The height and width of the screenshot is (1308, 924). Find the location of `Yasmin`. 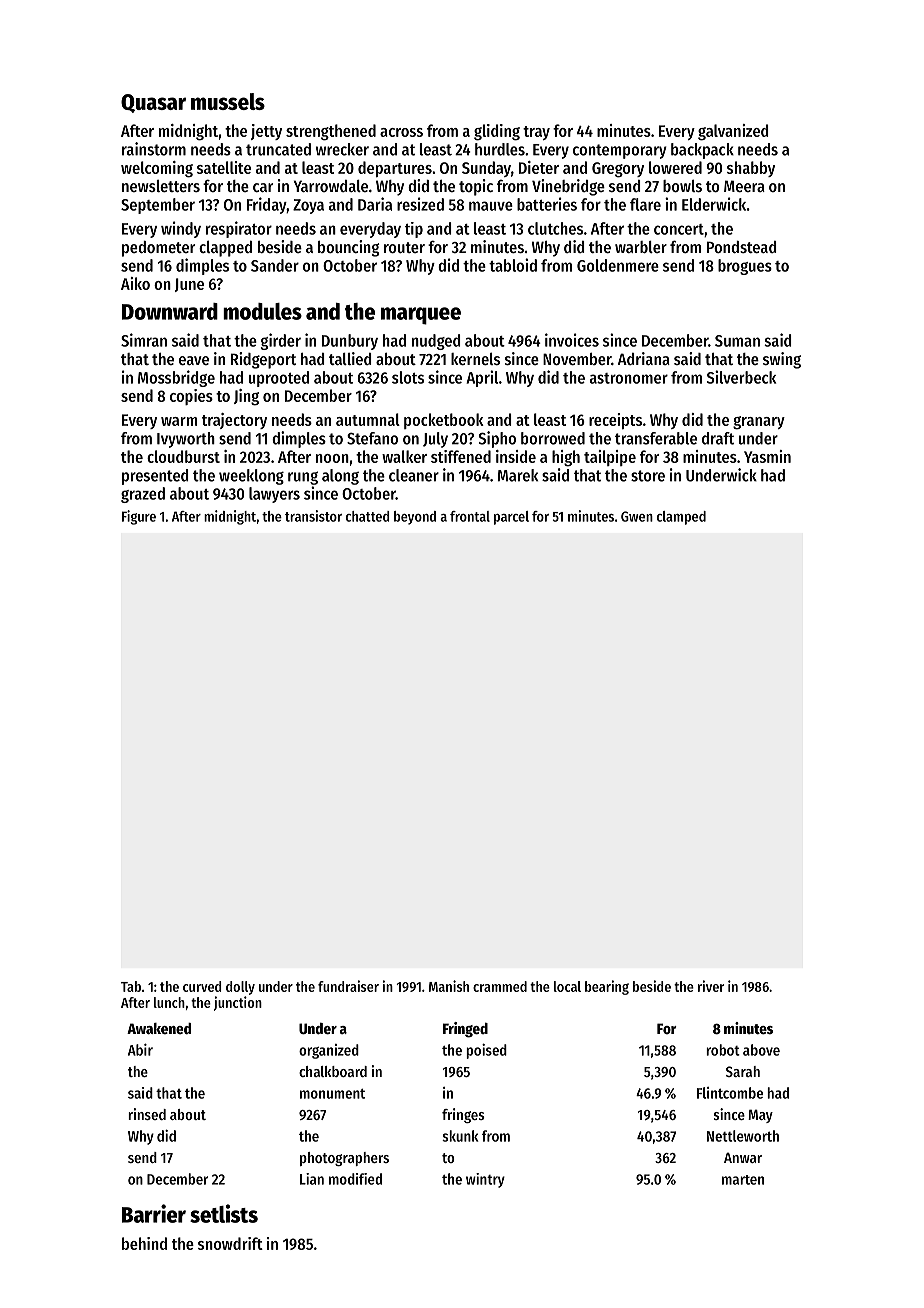

Yasmin is located at coordinates (767, 456).
